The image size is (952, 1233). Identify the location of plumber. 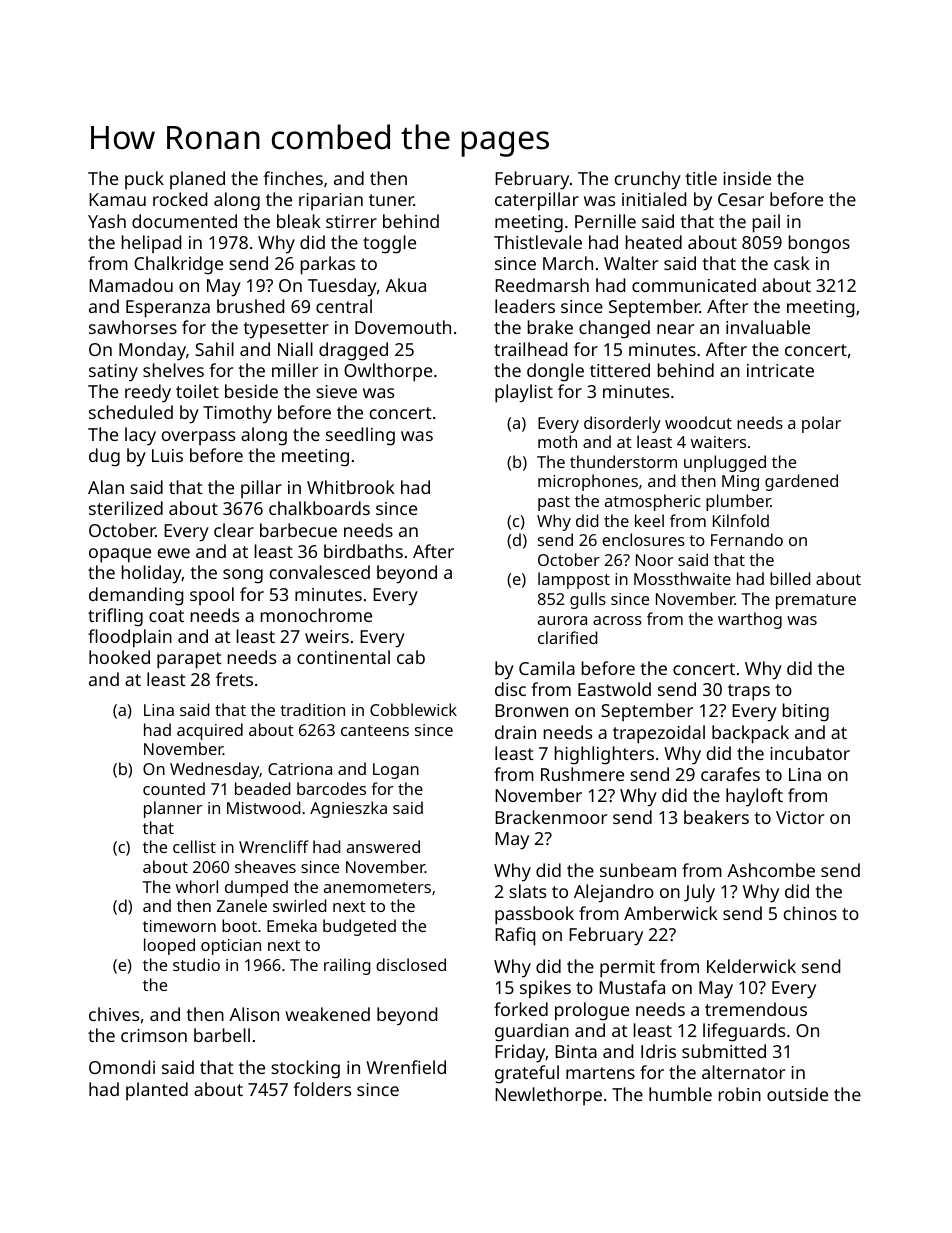
(738, 502).
